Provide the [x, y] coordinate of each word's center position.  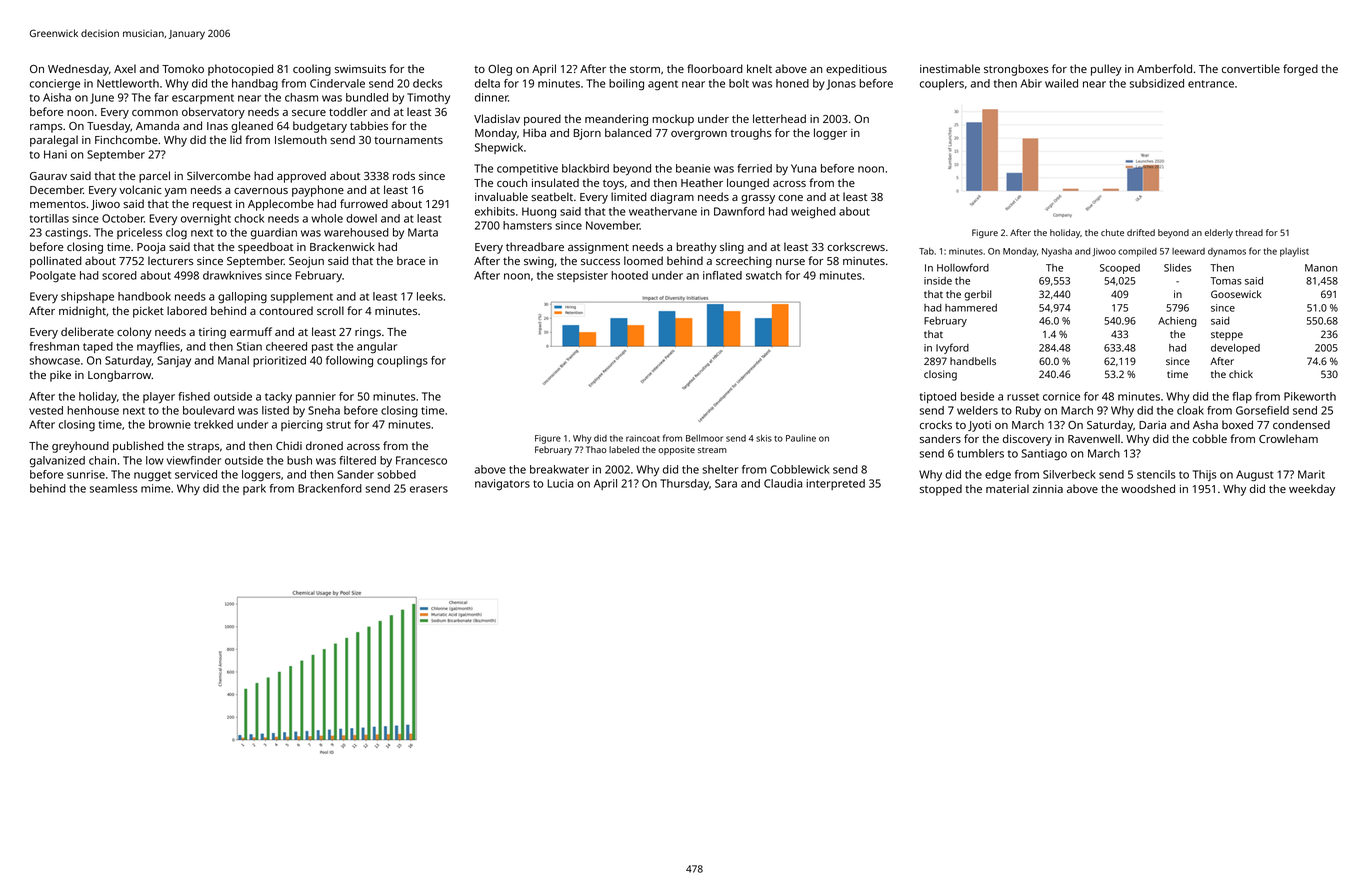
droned [324, 445]
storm [645, 69]
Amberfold [1164, 68]
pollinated [56, 262]
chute [1112, 232]
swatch [764, 275]
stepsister [582, 276]
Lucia [560, 483]
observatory [213, 113]
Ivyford [952, 348]
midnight [82, 312]
